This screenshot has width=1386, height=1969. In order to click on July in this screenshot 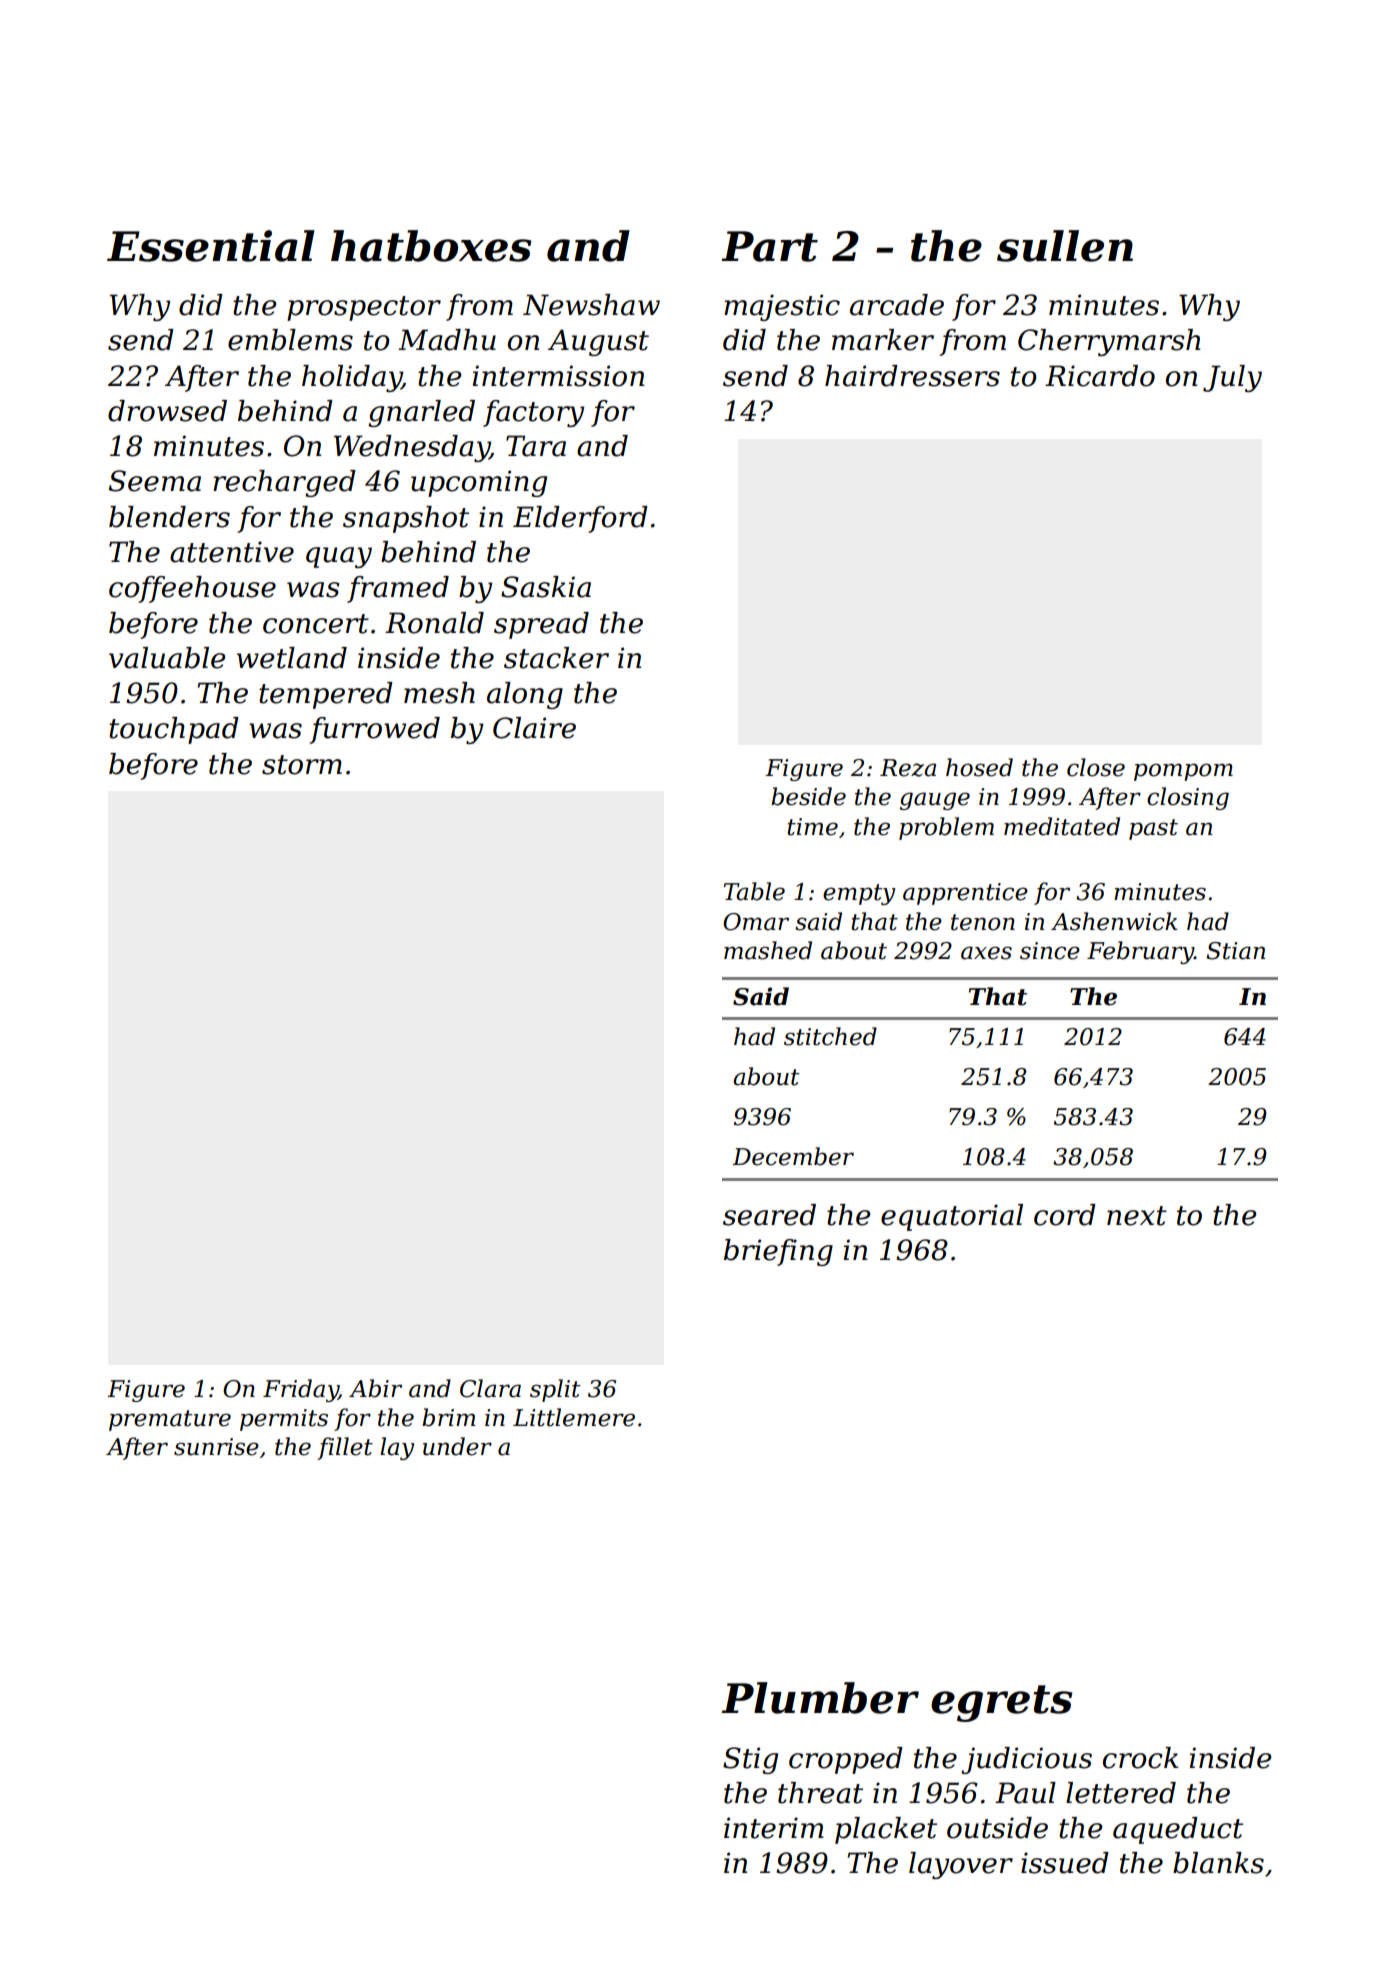, I will do `click(1232, 378)`.
